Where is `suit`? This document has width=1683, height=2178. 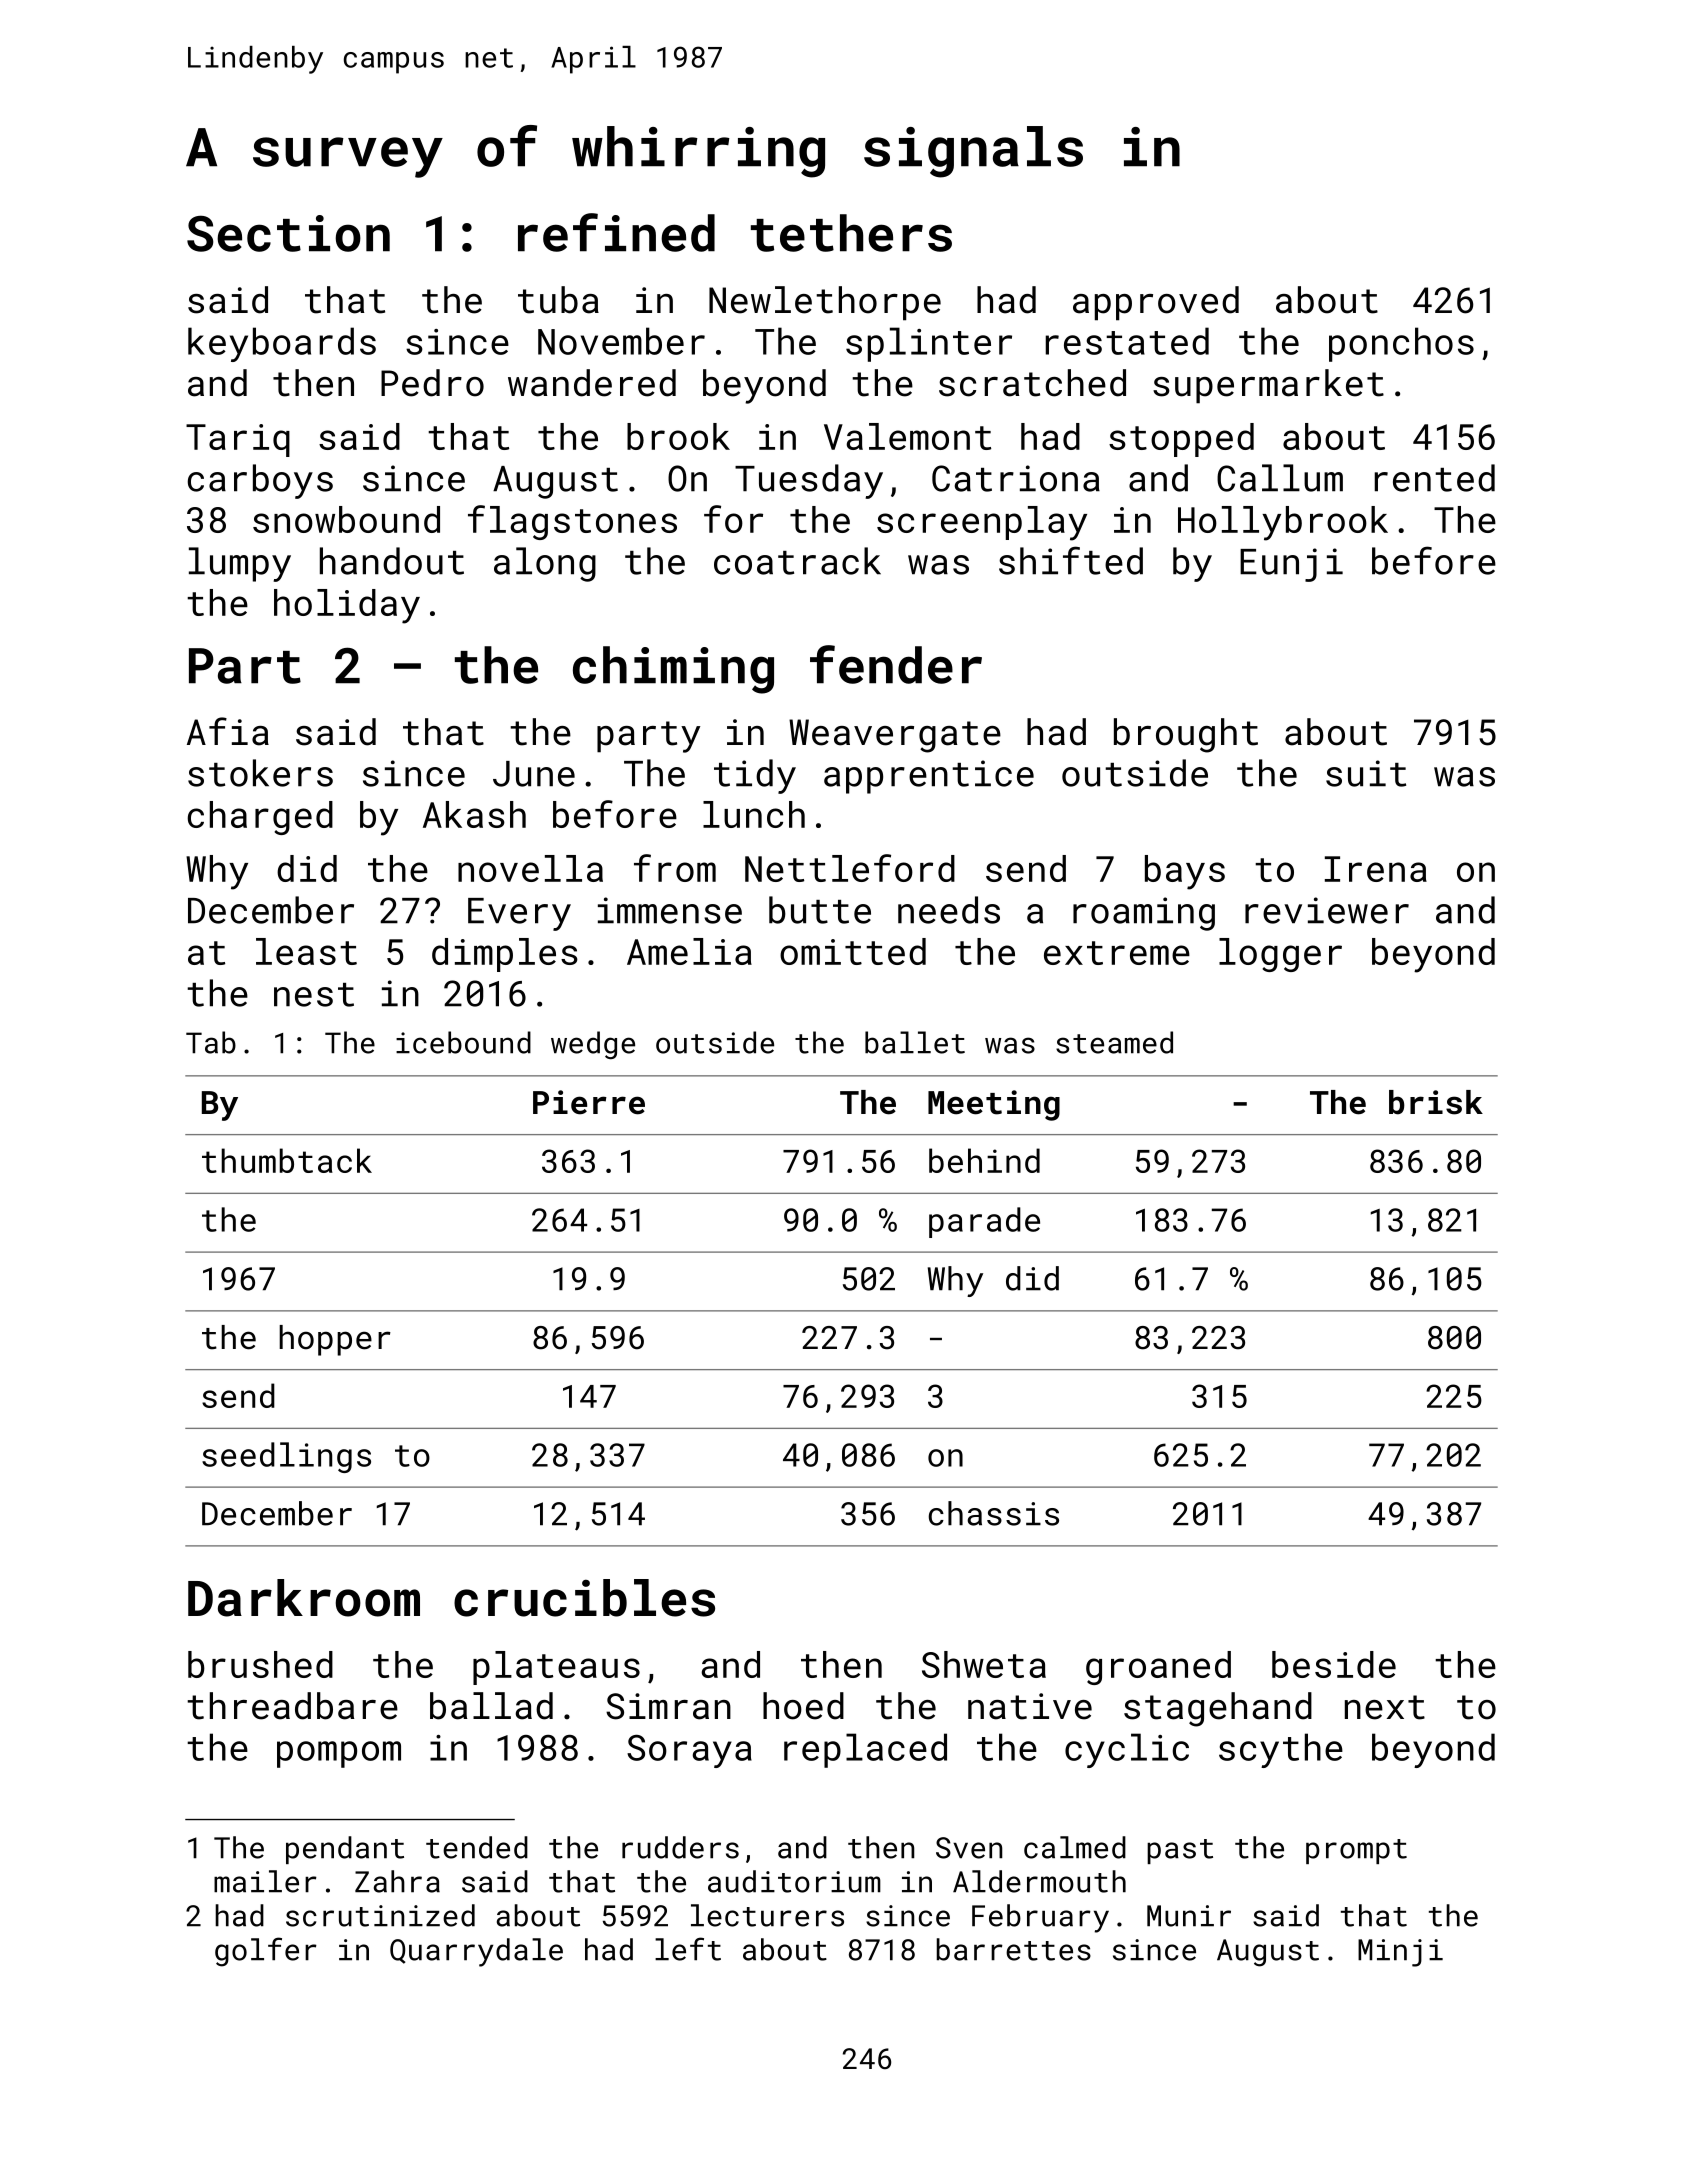 suit is located at coordinates (1366, 773).
